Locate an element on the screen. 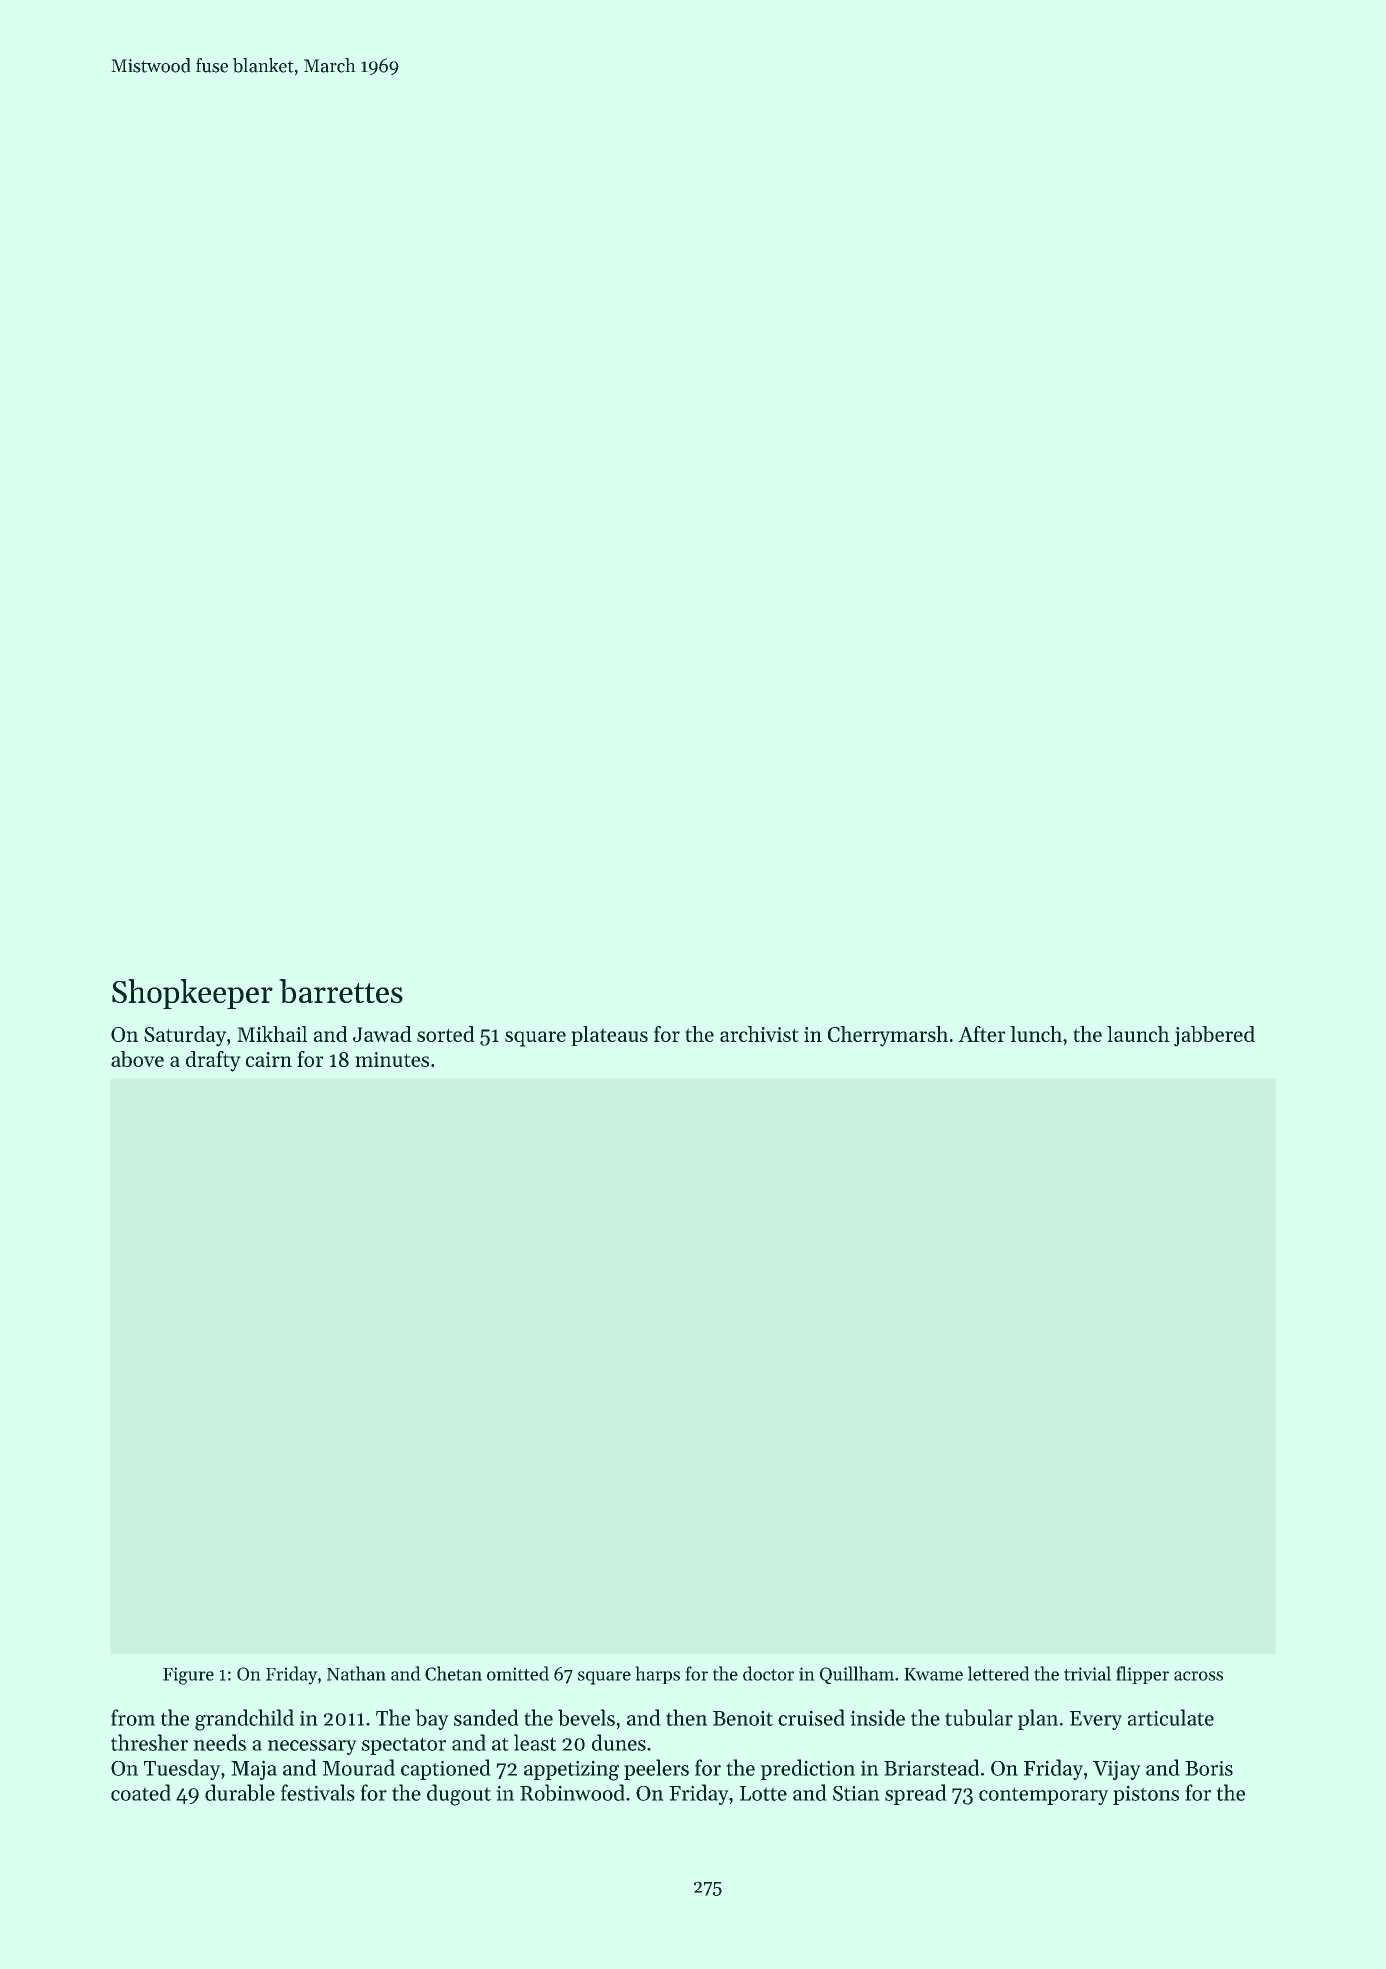 The height and width of the screenshot is (1969, 1386). barrettes is located at coordinates (341, 991).
